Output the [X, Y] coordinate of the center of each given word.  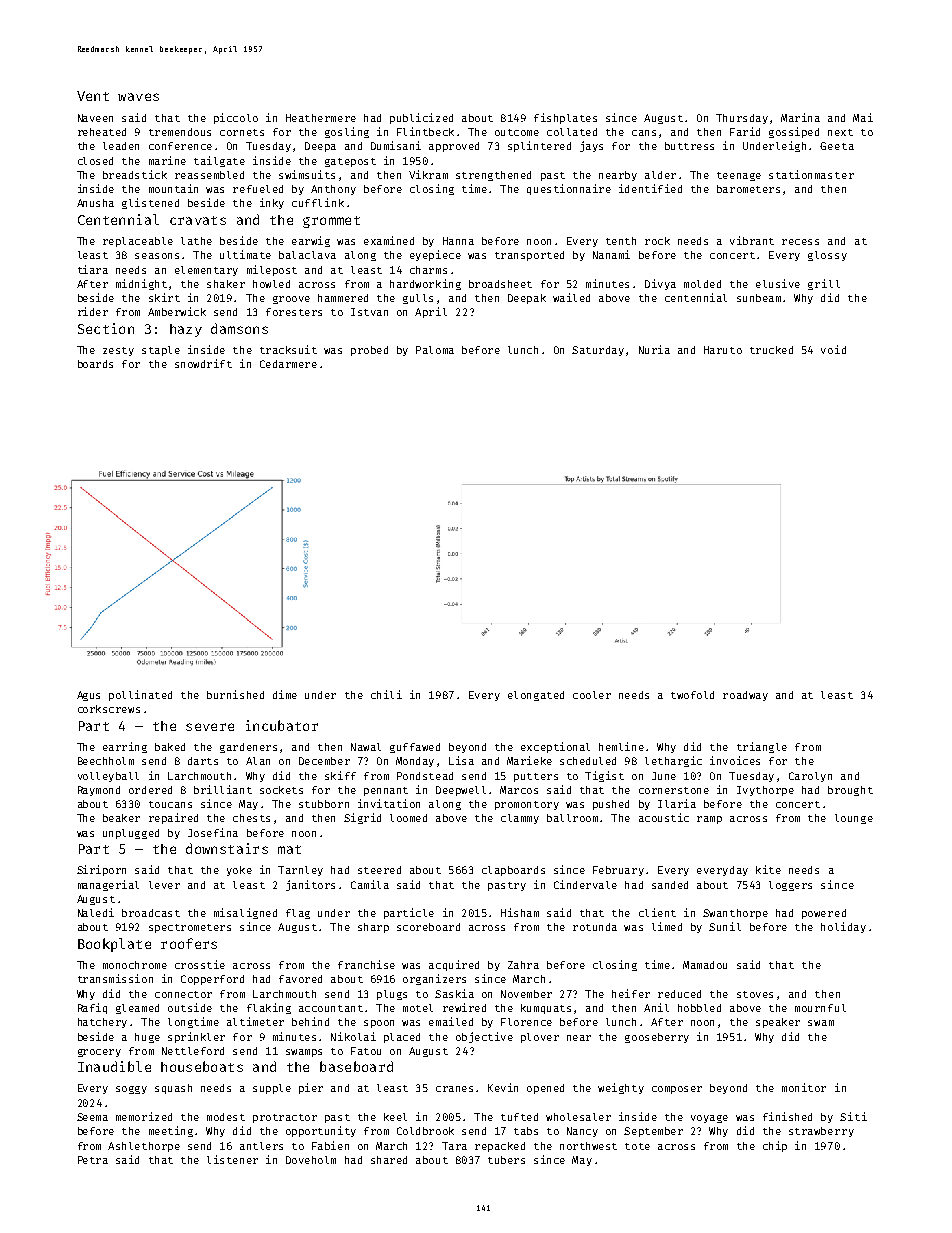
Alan [258, 761]
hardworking [425, 284]
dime [285, 694]
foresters [294, 312]
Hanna [458, 241]
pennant [386, 791]
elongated [536, 696]
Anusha [95, 203]
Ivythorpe [765, 791]
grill [824, 284]
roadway [745, 696]
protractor [285, 1118]
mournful [820, 1008]
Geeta [837, 146]
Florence [526, 1022]
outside [190, 1007]
